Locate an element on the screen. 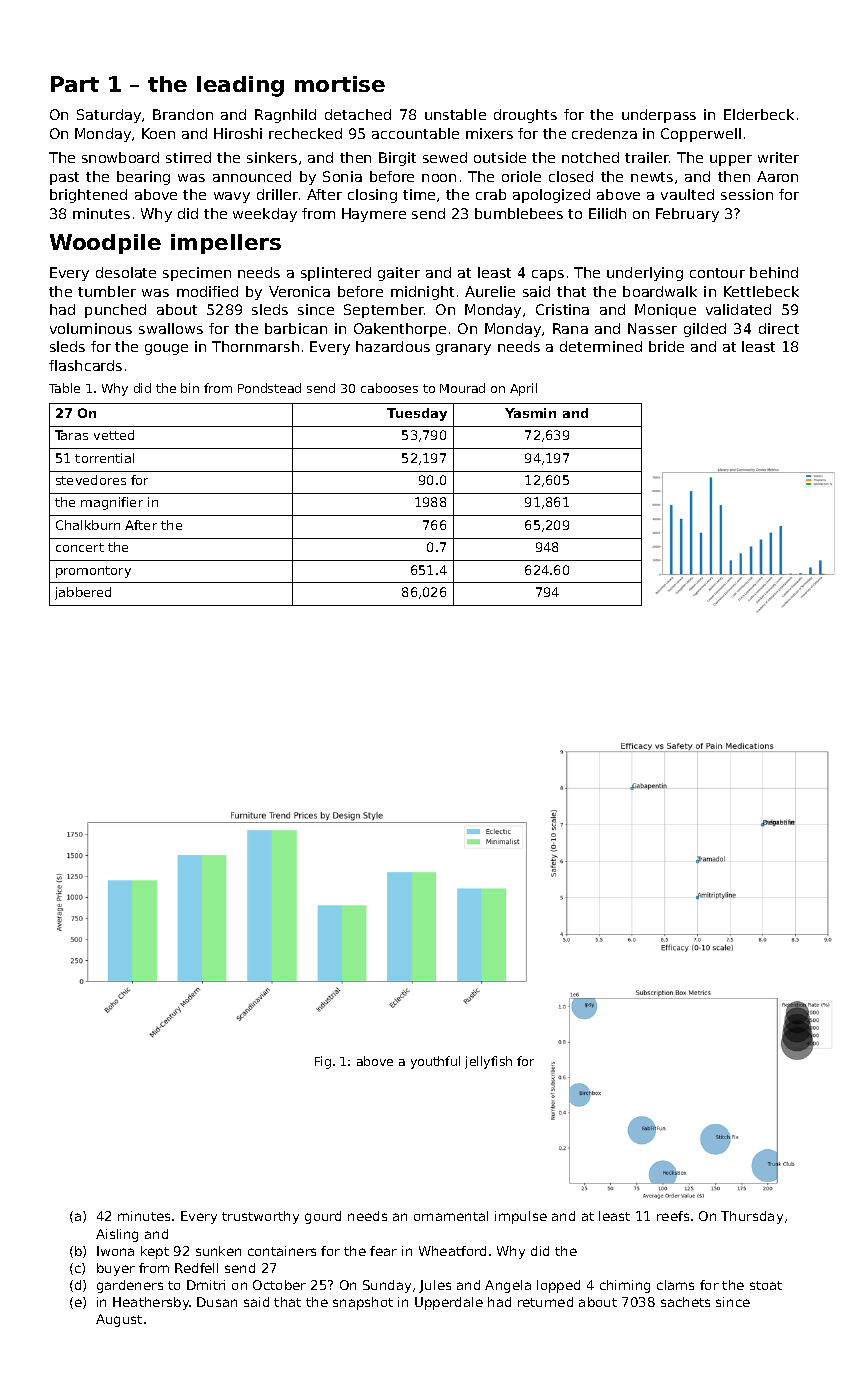  jellyfish is located at coordinates (488, 1062).
